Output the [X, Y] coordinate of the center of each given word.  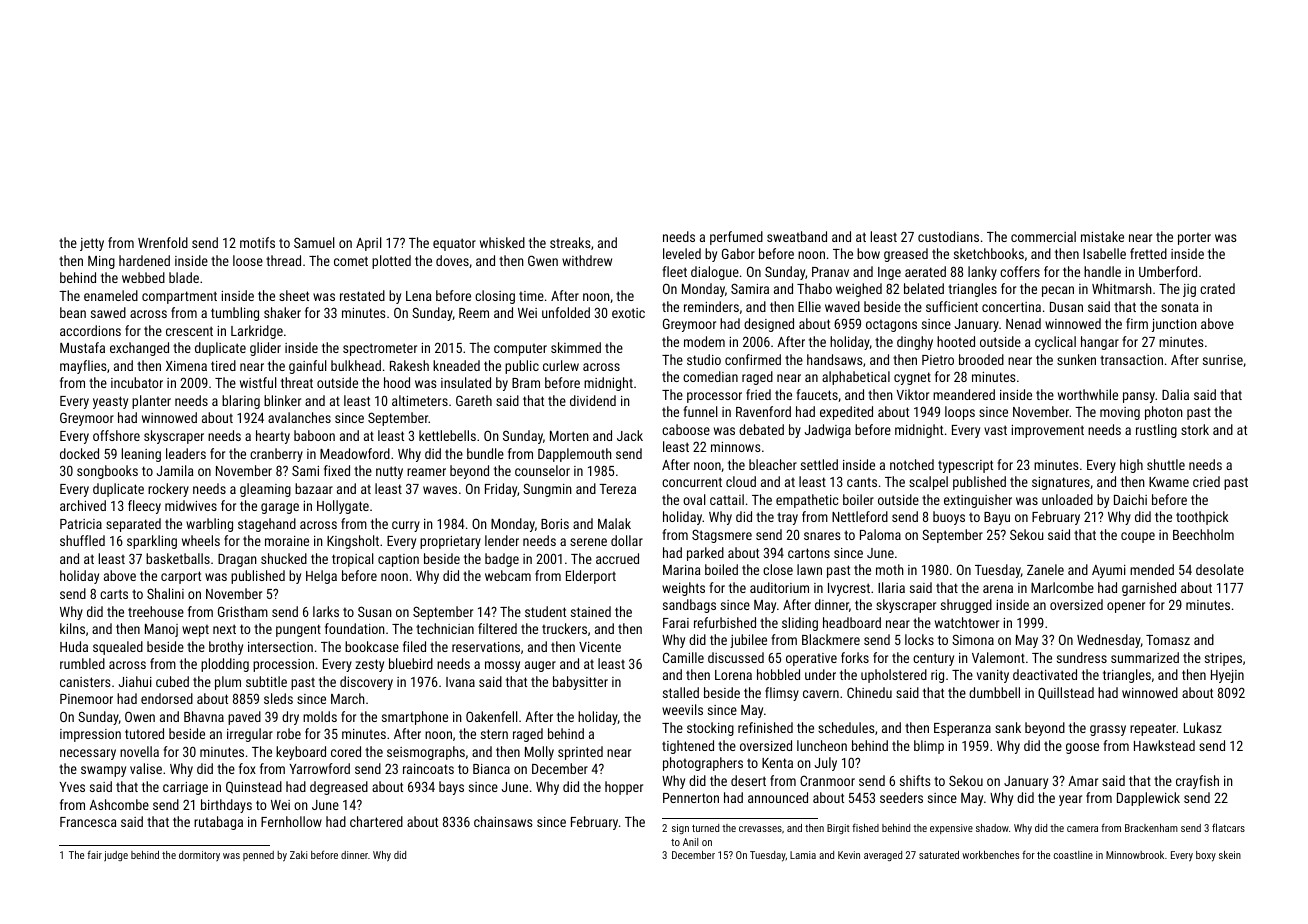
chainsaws [503, 821]
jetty [92, 244]
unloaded [1067, 499]
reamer [426, 472]
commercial [1043, 236]
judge [116, 856]
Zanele [1045, 569]
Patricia [81, 524]
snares [822, 536]
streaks [570, 242]
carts [114, 594]
